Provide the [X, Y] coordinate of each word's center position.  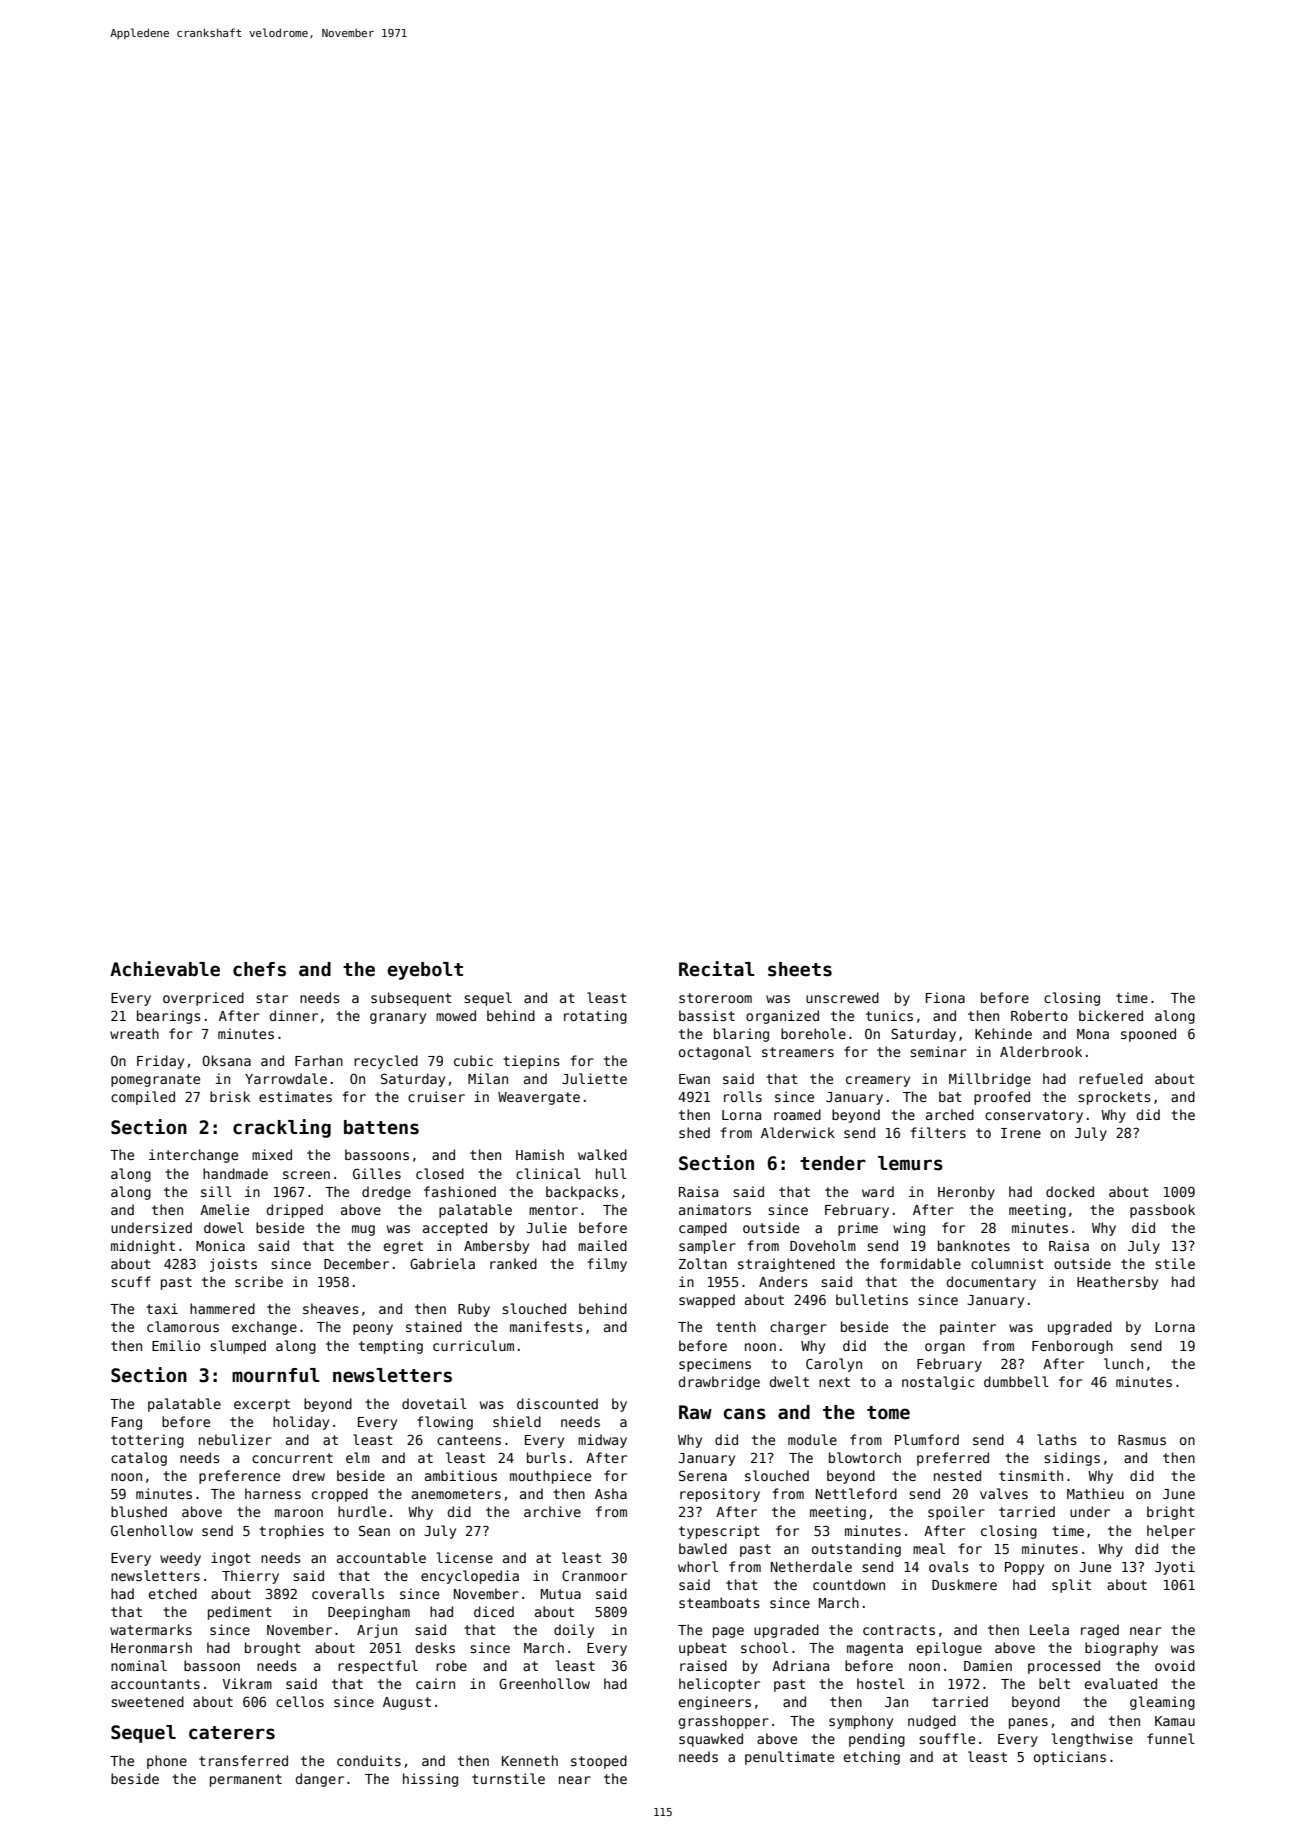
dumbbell [1016, 1381]
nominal [139, 1665]
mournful [276, 1375]
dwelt [789, 1381]
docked [1070, 1191]
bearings [169, 1017]
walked [602, 1154]
